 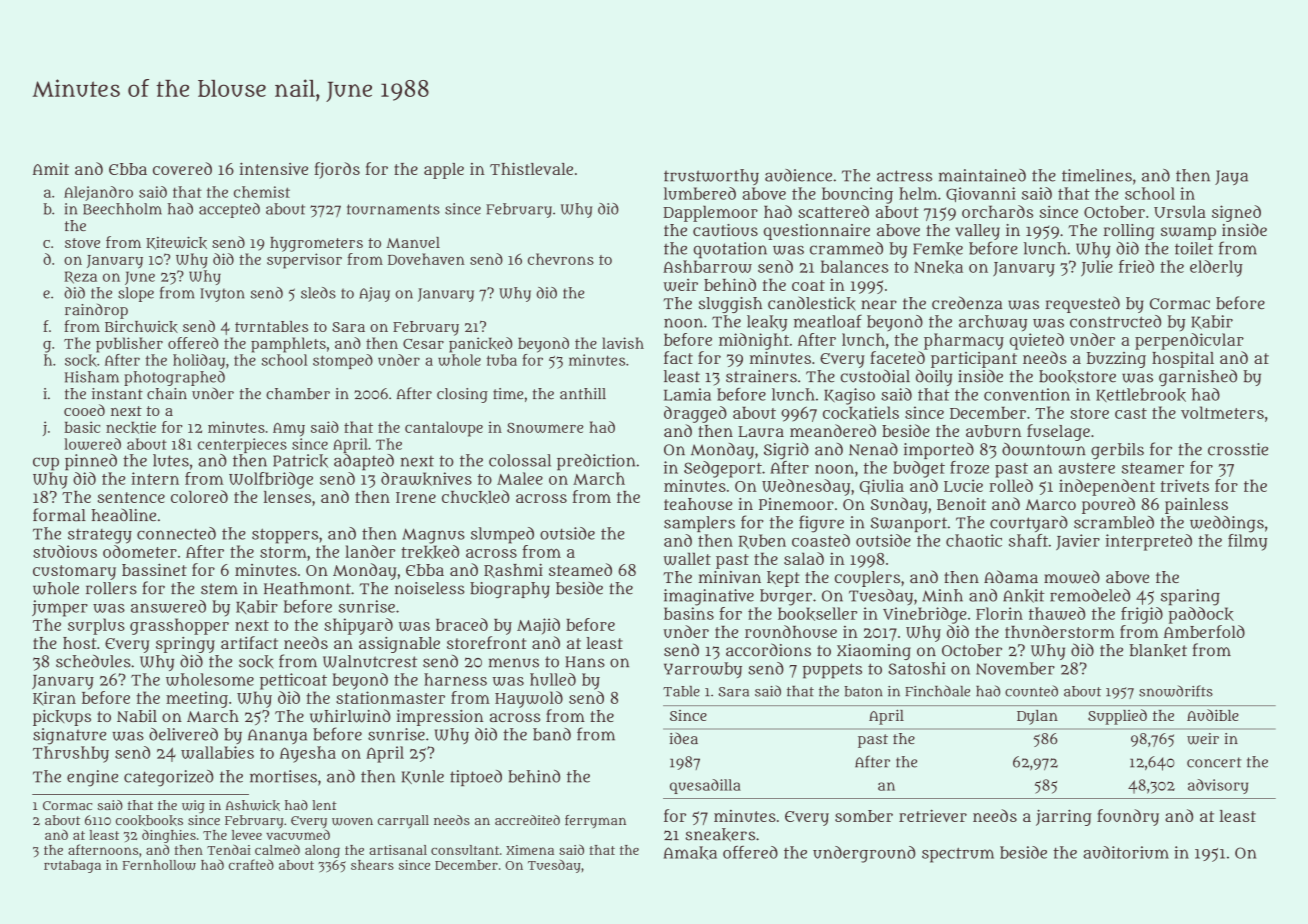 I want to click on painless, so click(x=1196, y=506).
